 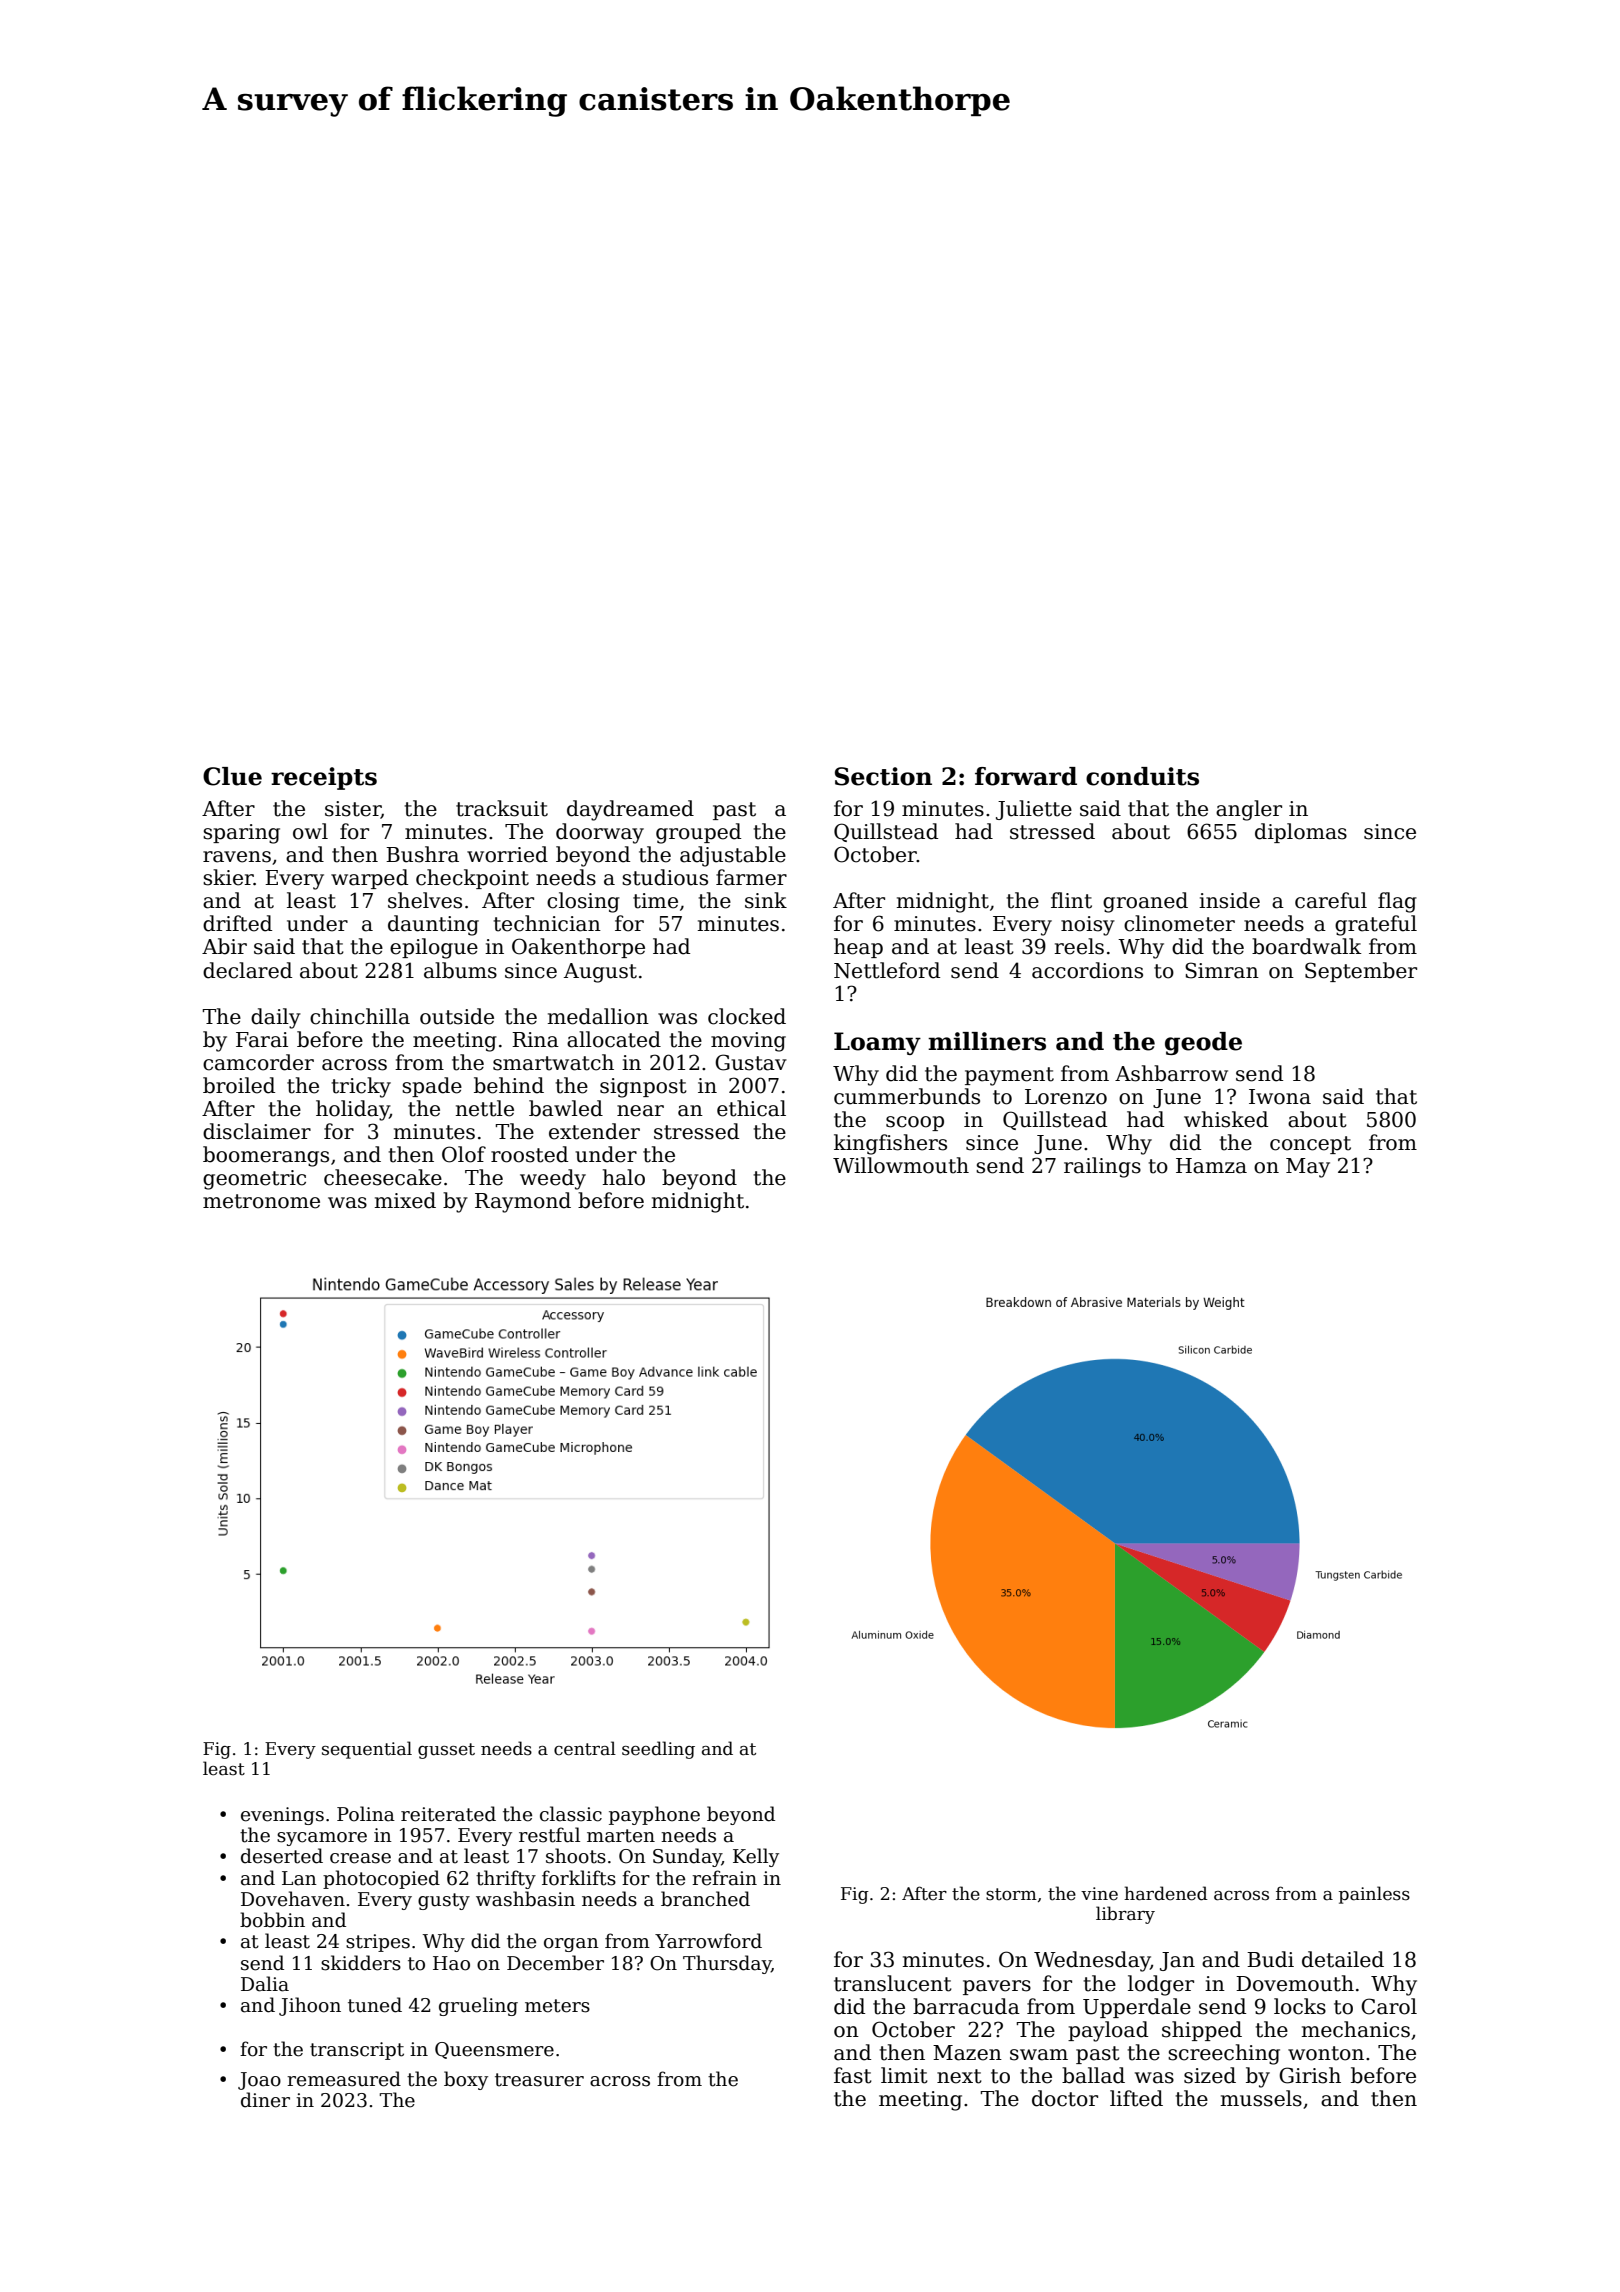 What do you see at coordinates (904, 2075) in the screenshot?
I see `limit` at bounding box center [904, 2075].
